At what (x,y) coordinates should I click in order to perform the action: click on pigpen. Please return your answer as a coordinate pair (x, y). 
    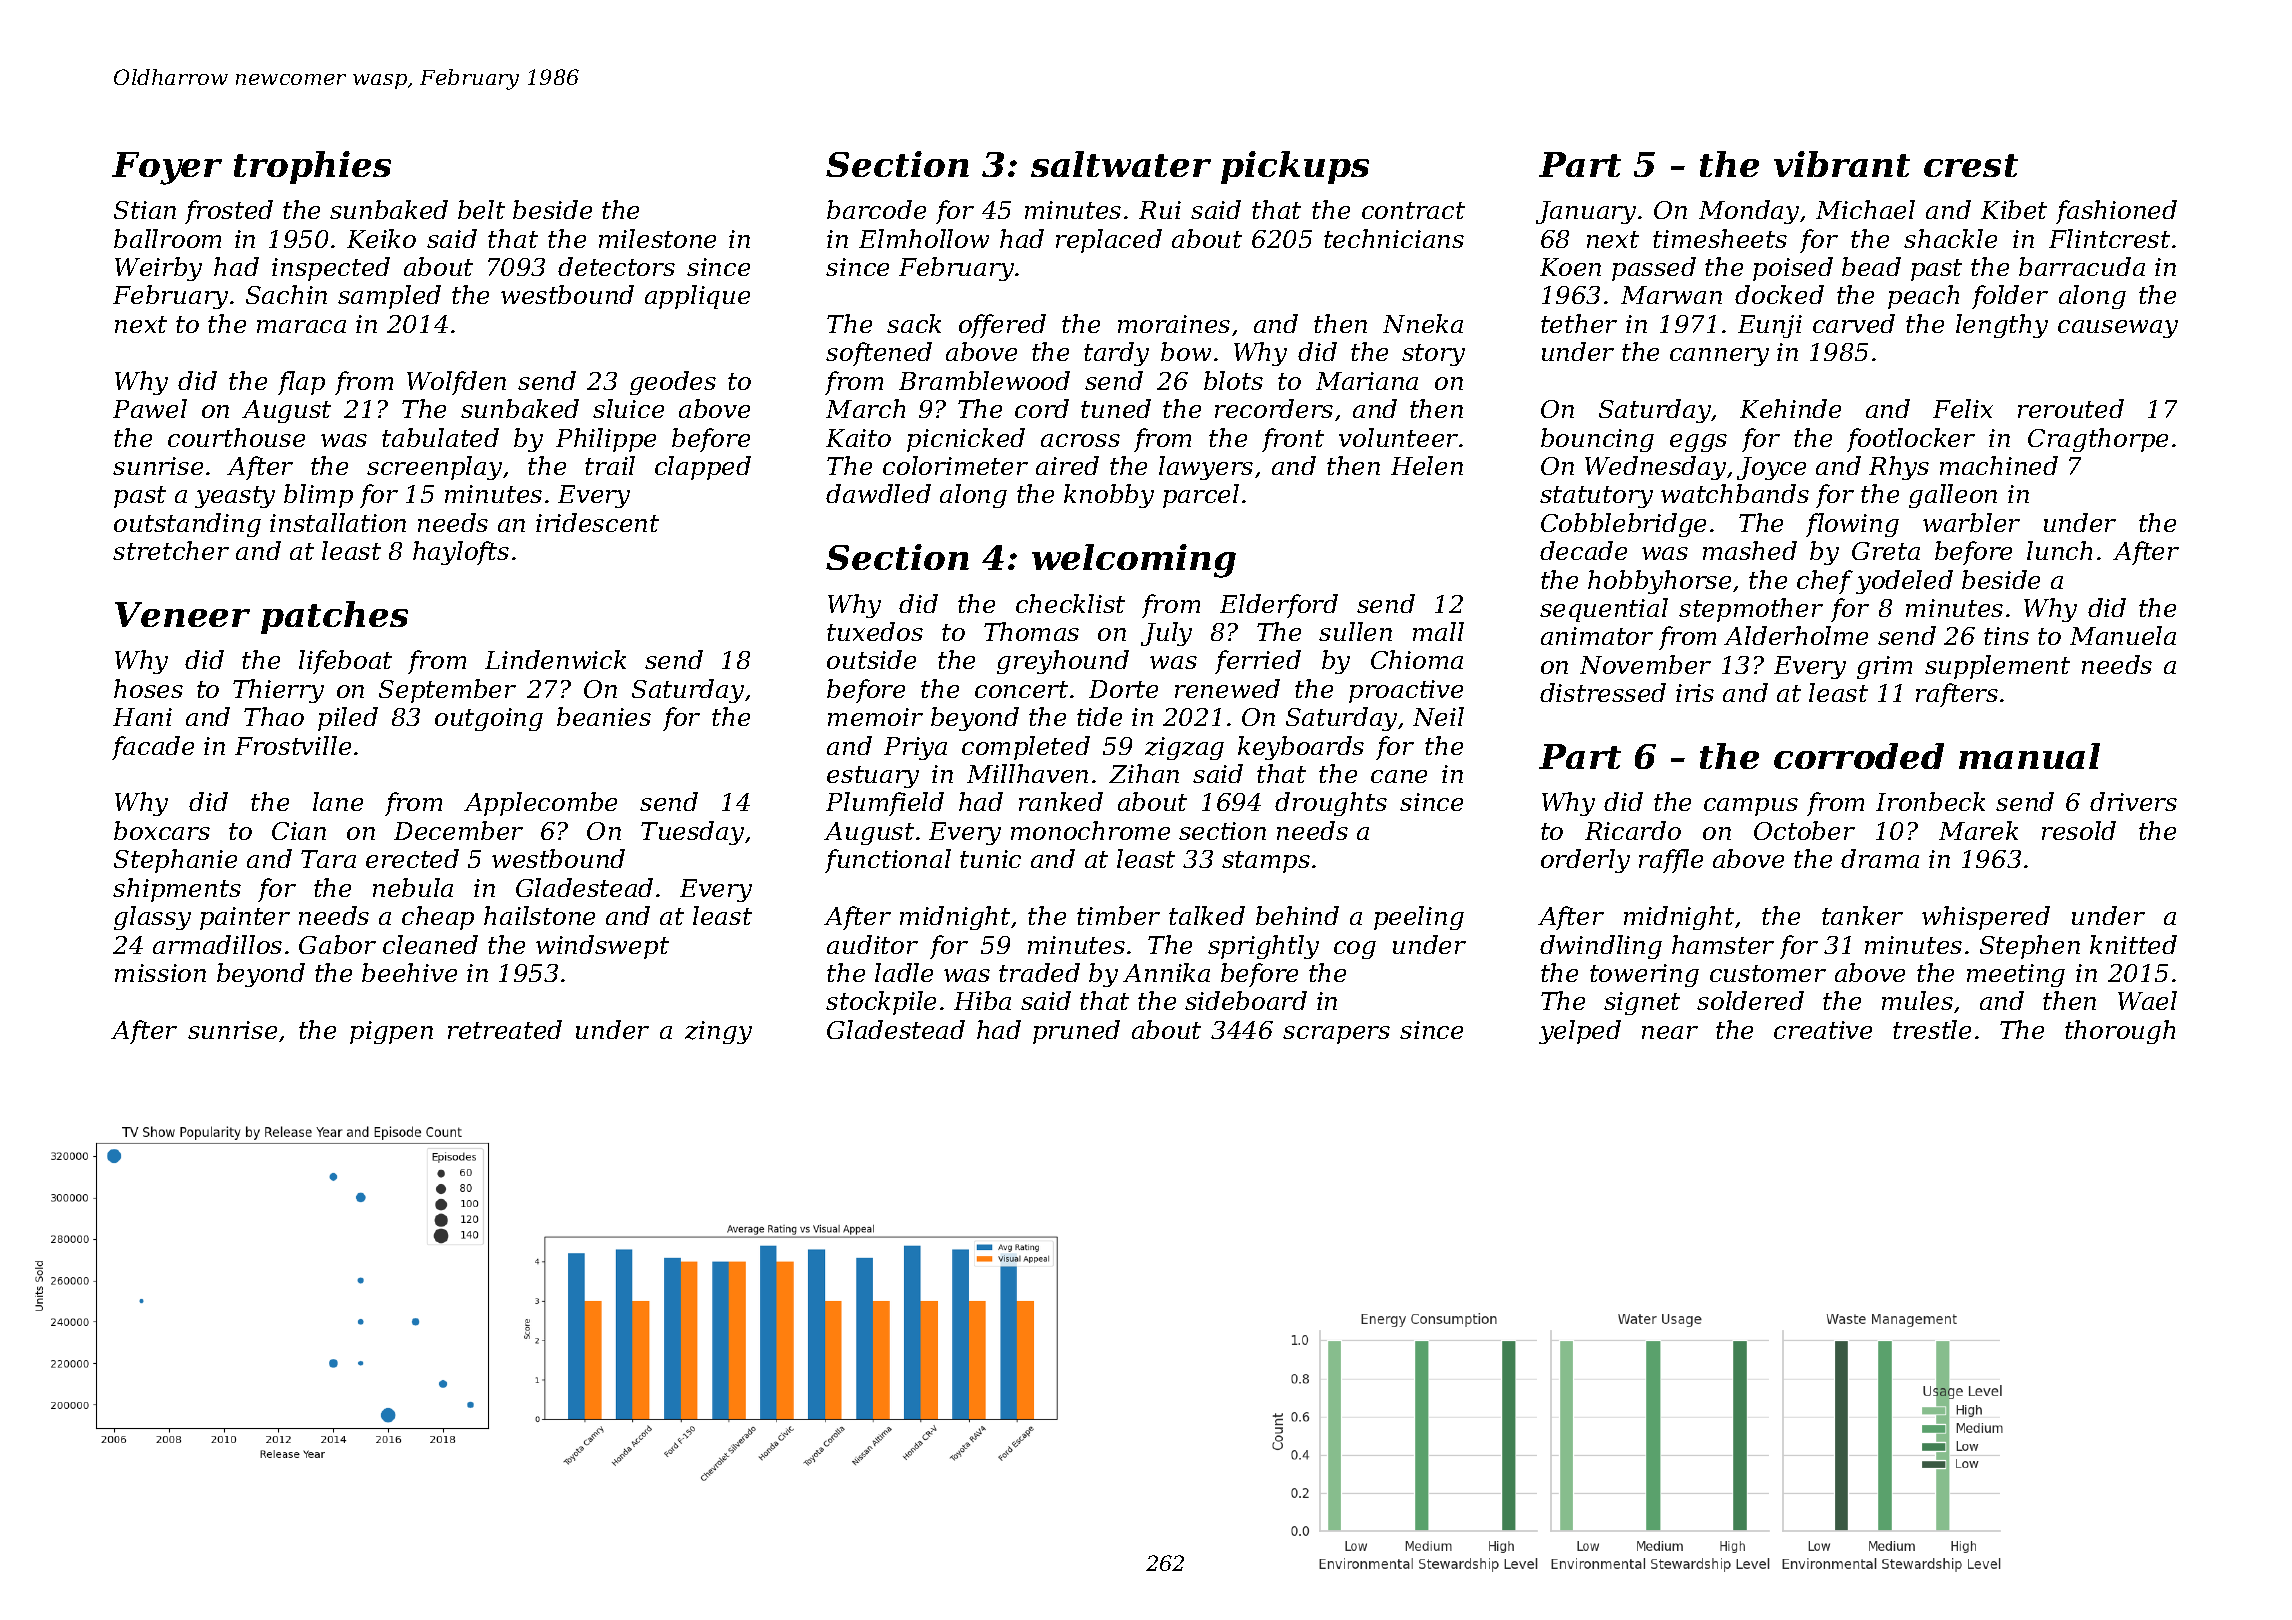
    Looking at the image, I should click on (391, 1032).
